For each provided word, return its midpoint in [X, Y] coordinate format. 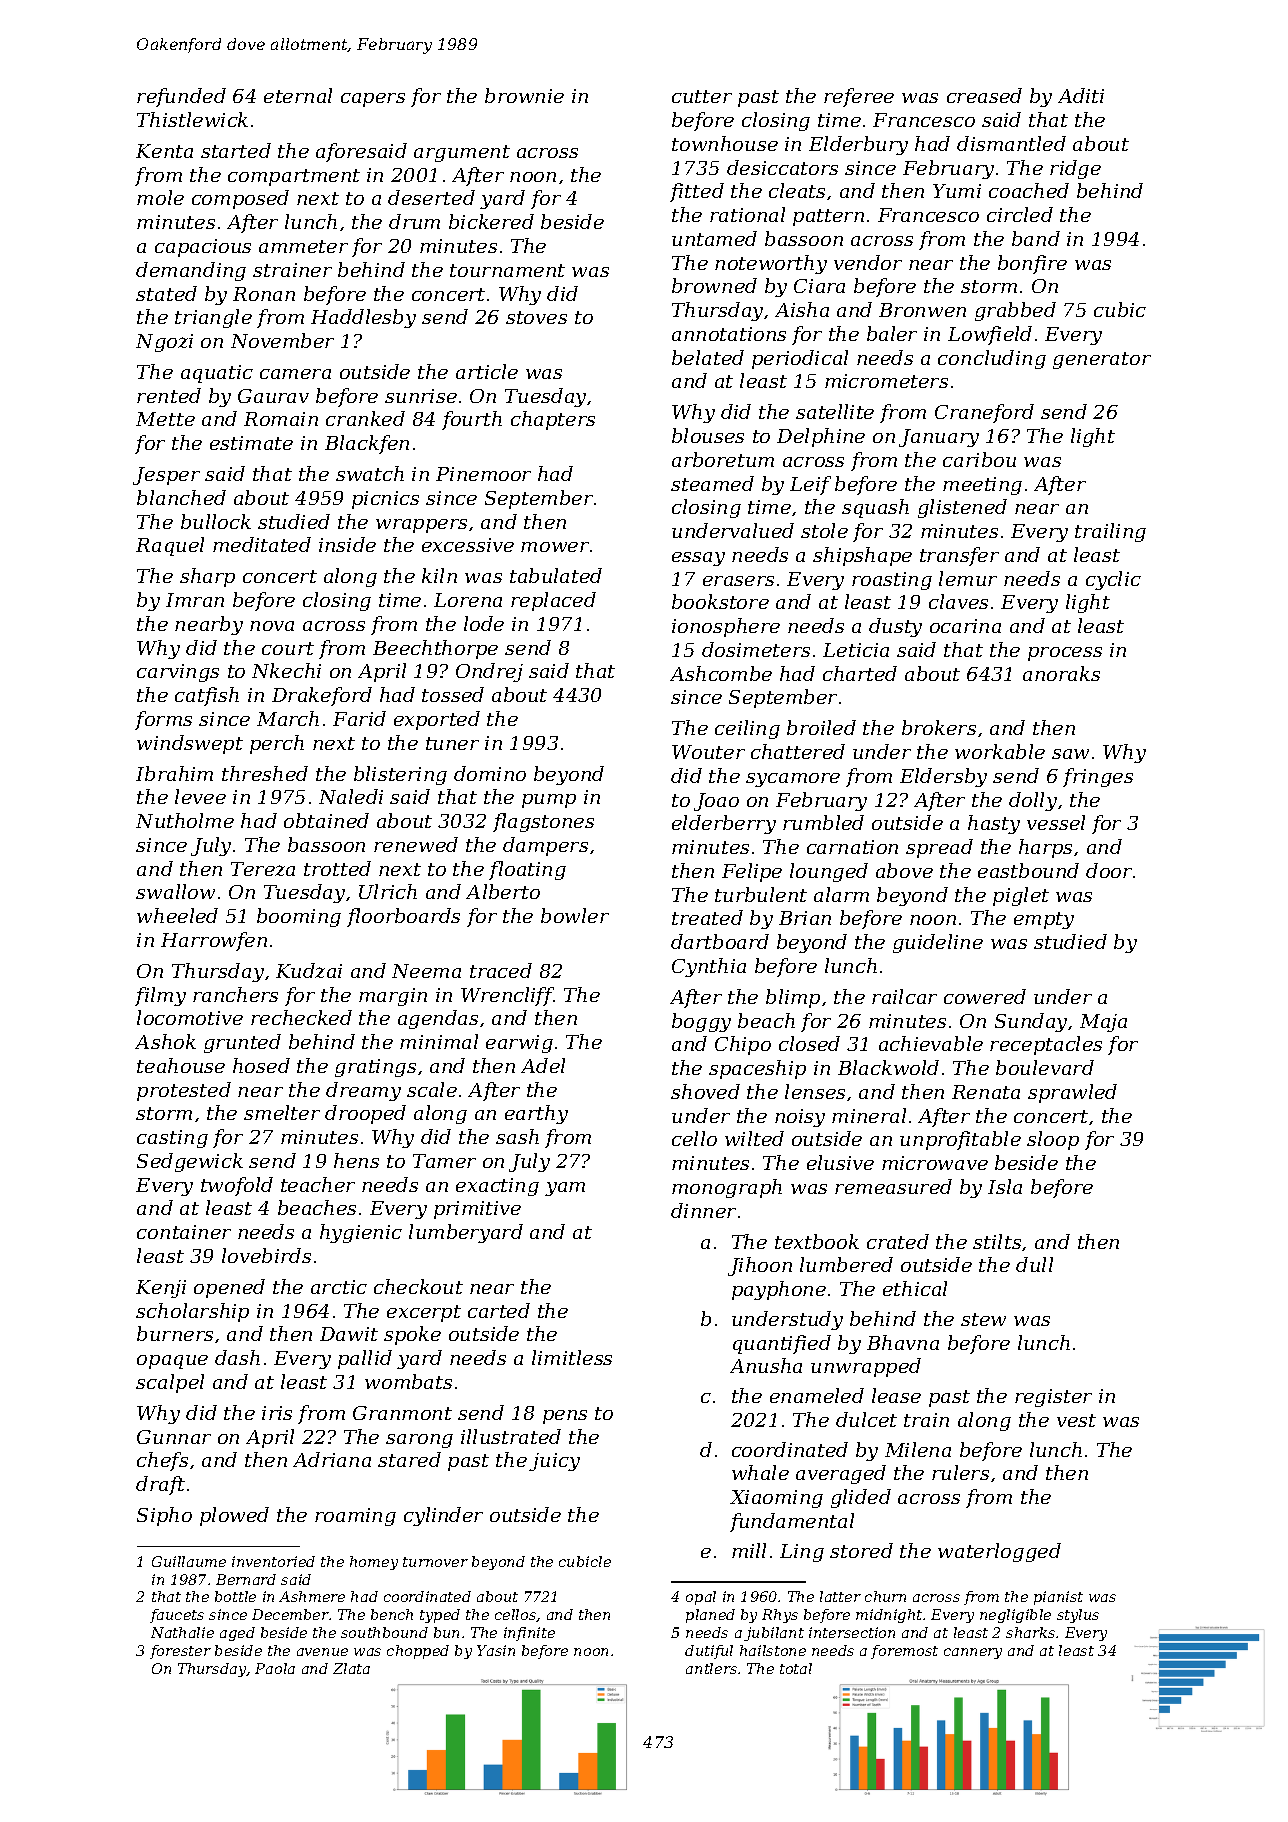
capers [373, 100]
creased [984, 95]
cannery [973, 1653]
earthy [536, 1114]
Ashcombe [721, 673]
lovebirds [266, 1255]
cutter [702, 96]
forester [180, 1652]
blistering [400, 775]
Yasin [496, 1650]
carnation [852, 847]
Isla [1005, 1186]
